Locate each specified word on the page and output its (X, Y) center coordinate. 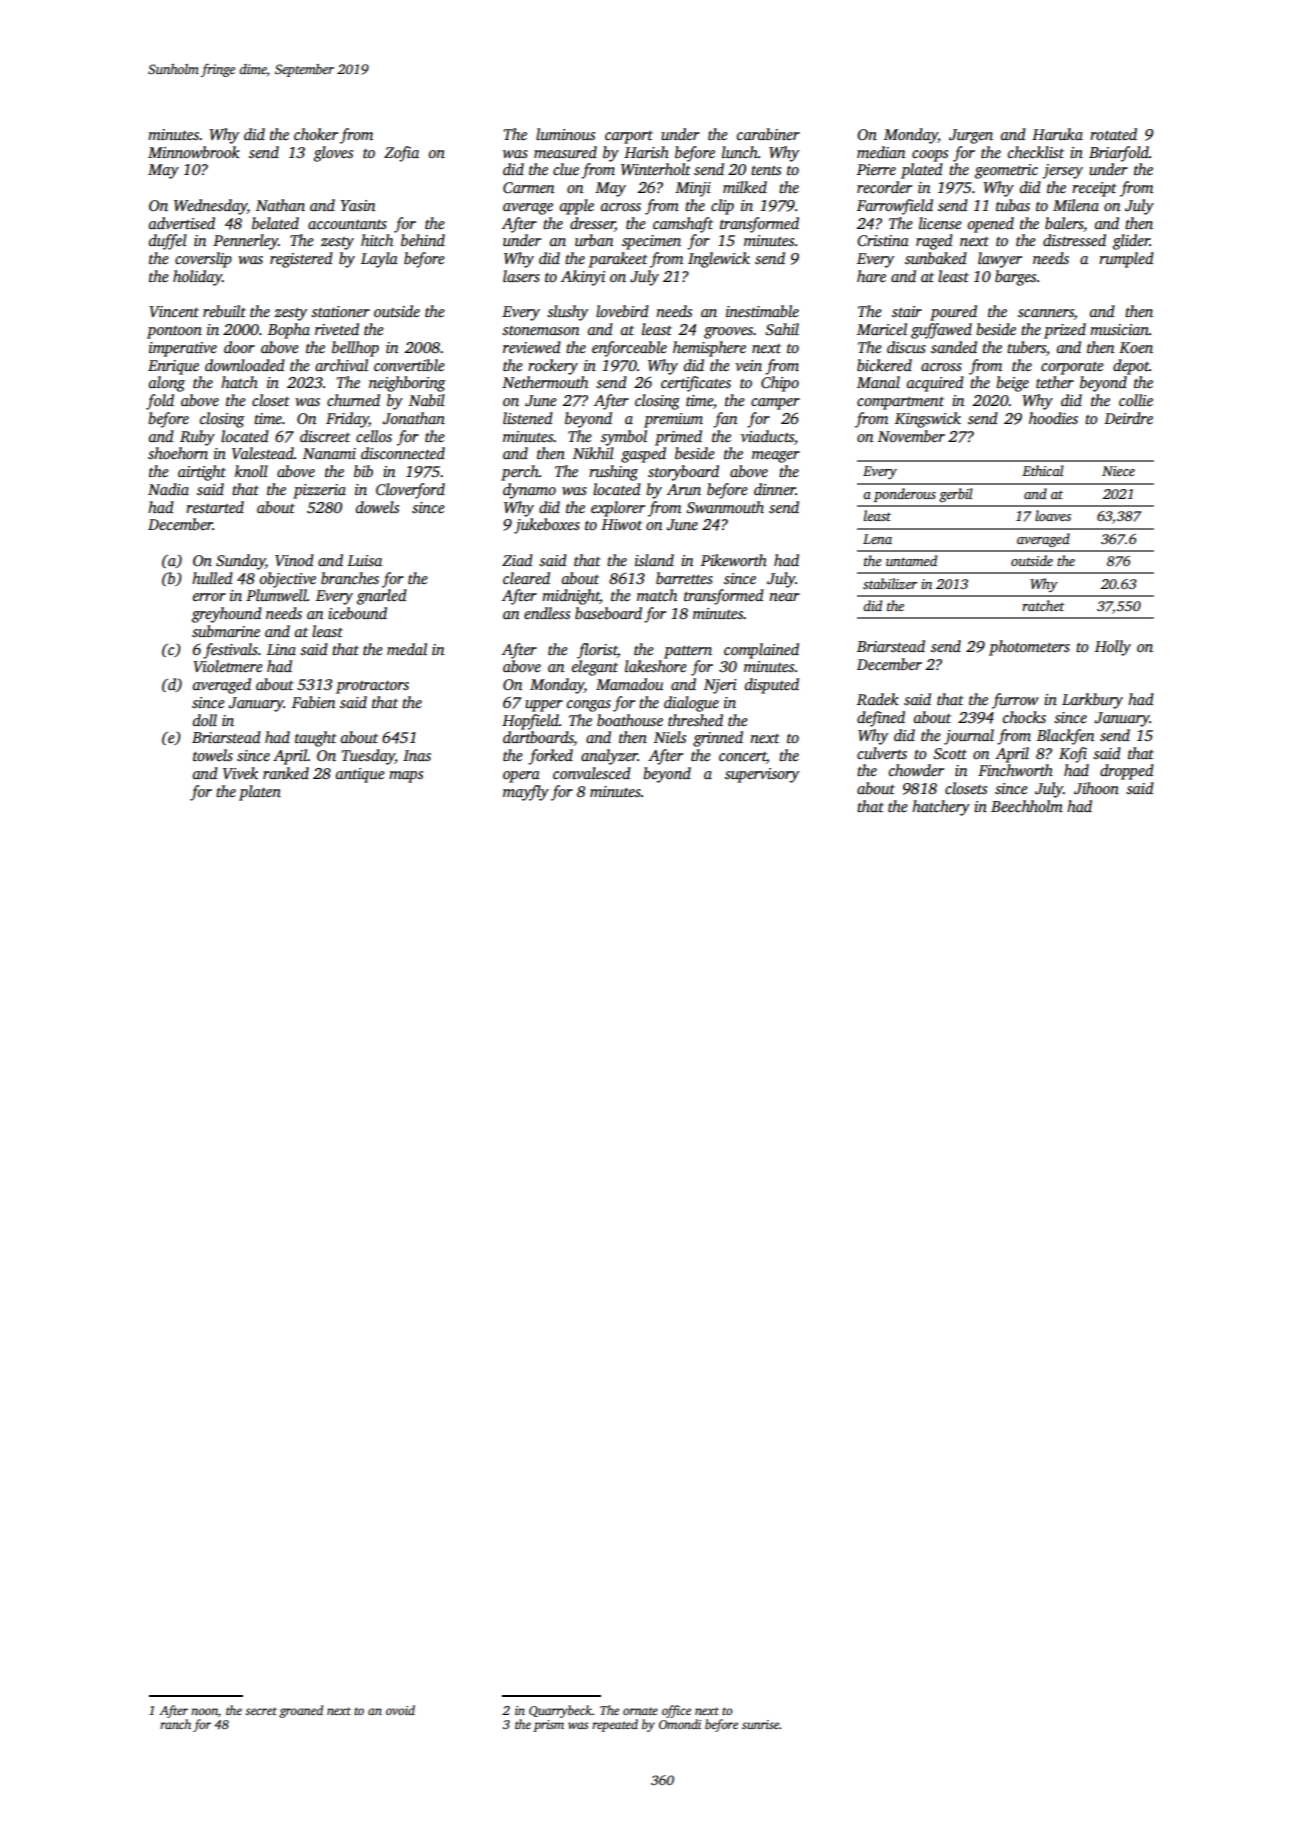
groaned (301, 1711)
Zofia (401, 154)
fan (725, 420)
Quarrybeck (560, 1711)
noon (204, 1711)
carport (629, 137)
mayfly (526, 793)
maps (406, 777)
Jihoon (1096, 788)
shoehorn (178, 453)
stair (907, 311)
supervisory (762, 775)
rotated (1113, 134)
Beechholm (1027, 806)
